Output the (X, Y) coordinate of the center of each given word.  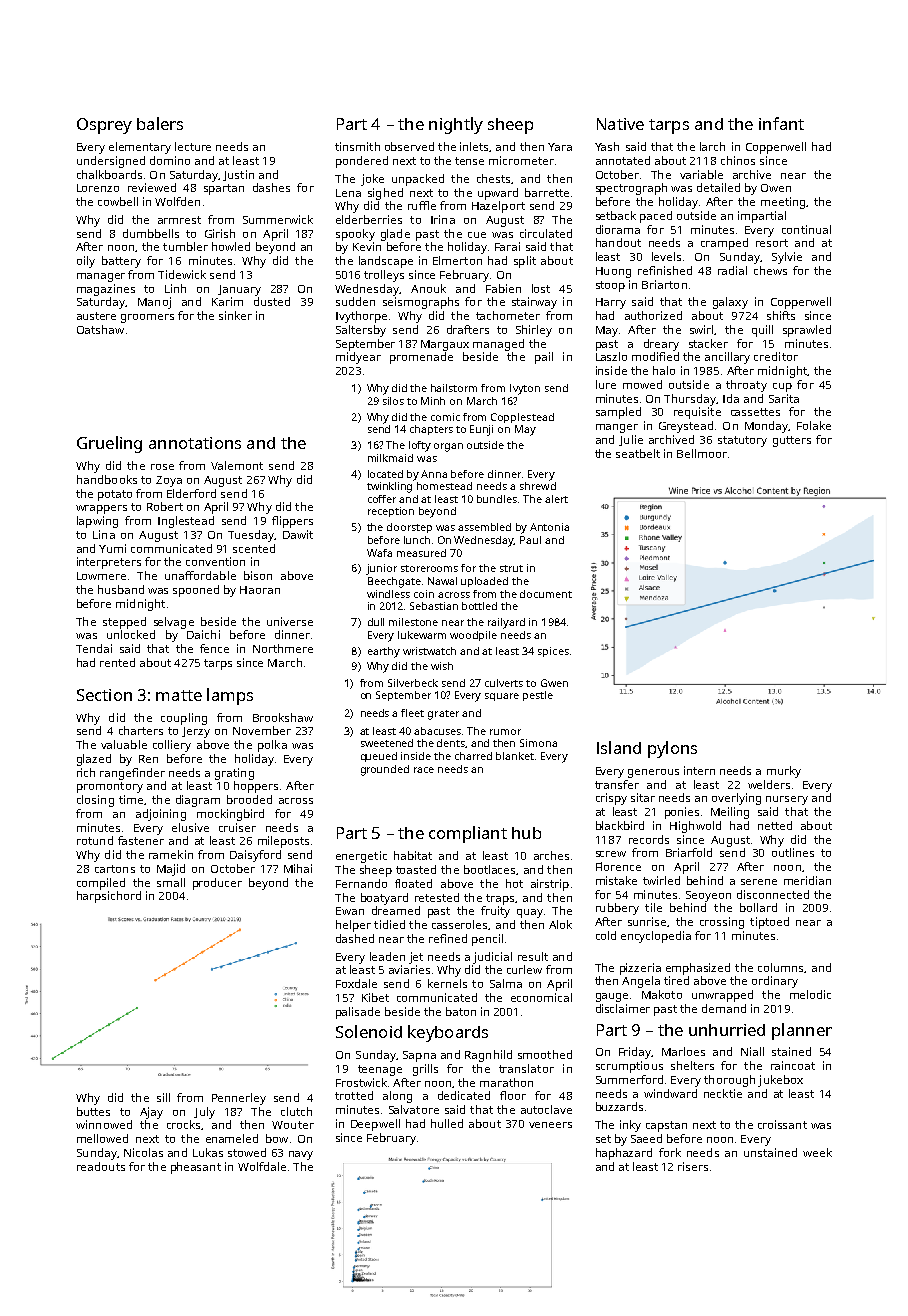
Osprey (104, 126)
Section (104, 695)
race (424, 770)
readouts (101, 1166)
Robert (165, 506)
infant (781, 123)
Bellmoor (702, 453)
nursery (787, 800)
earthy (384, 652)
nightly (456, 125)
